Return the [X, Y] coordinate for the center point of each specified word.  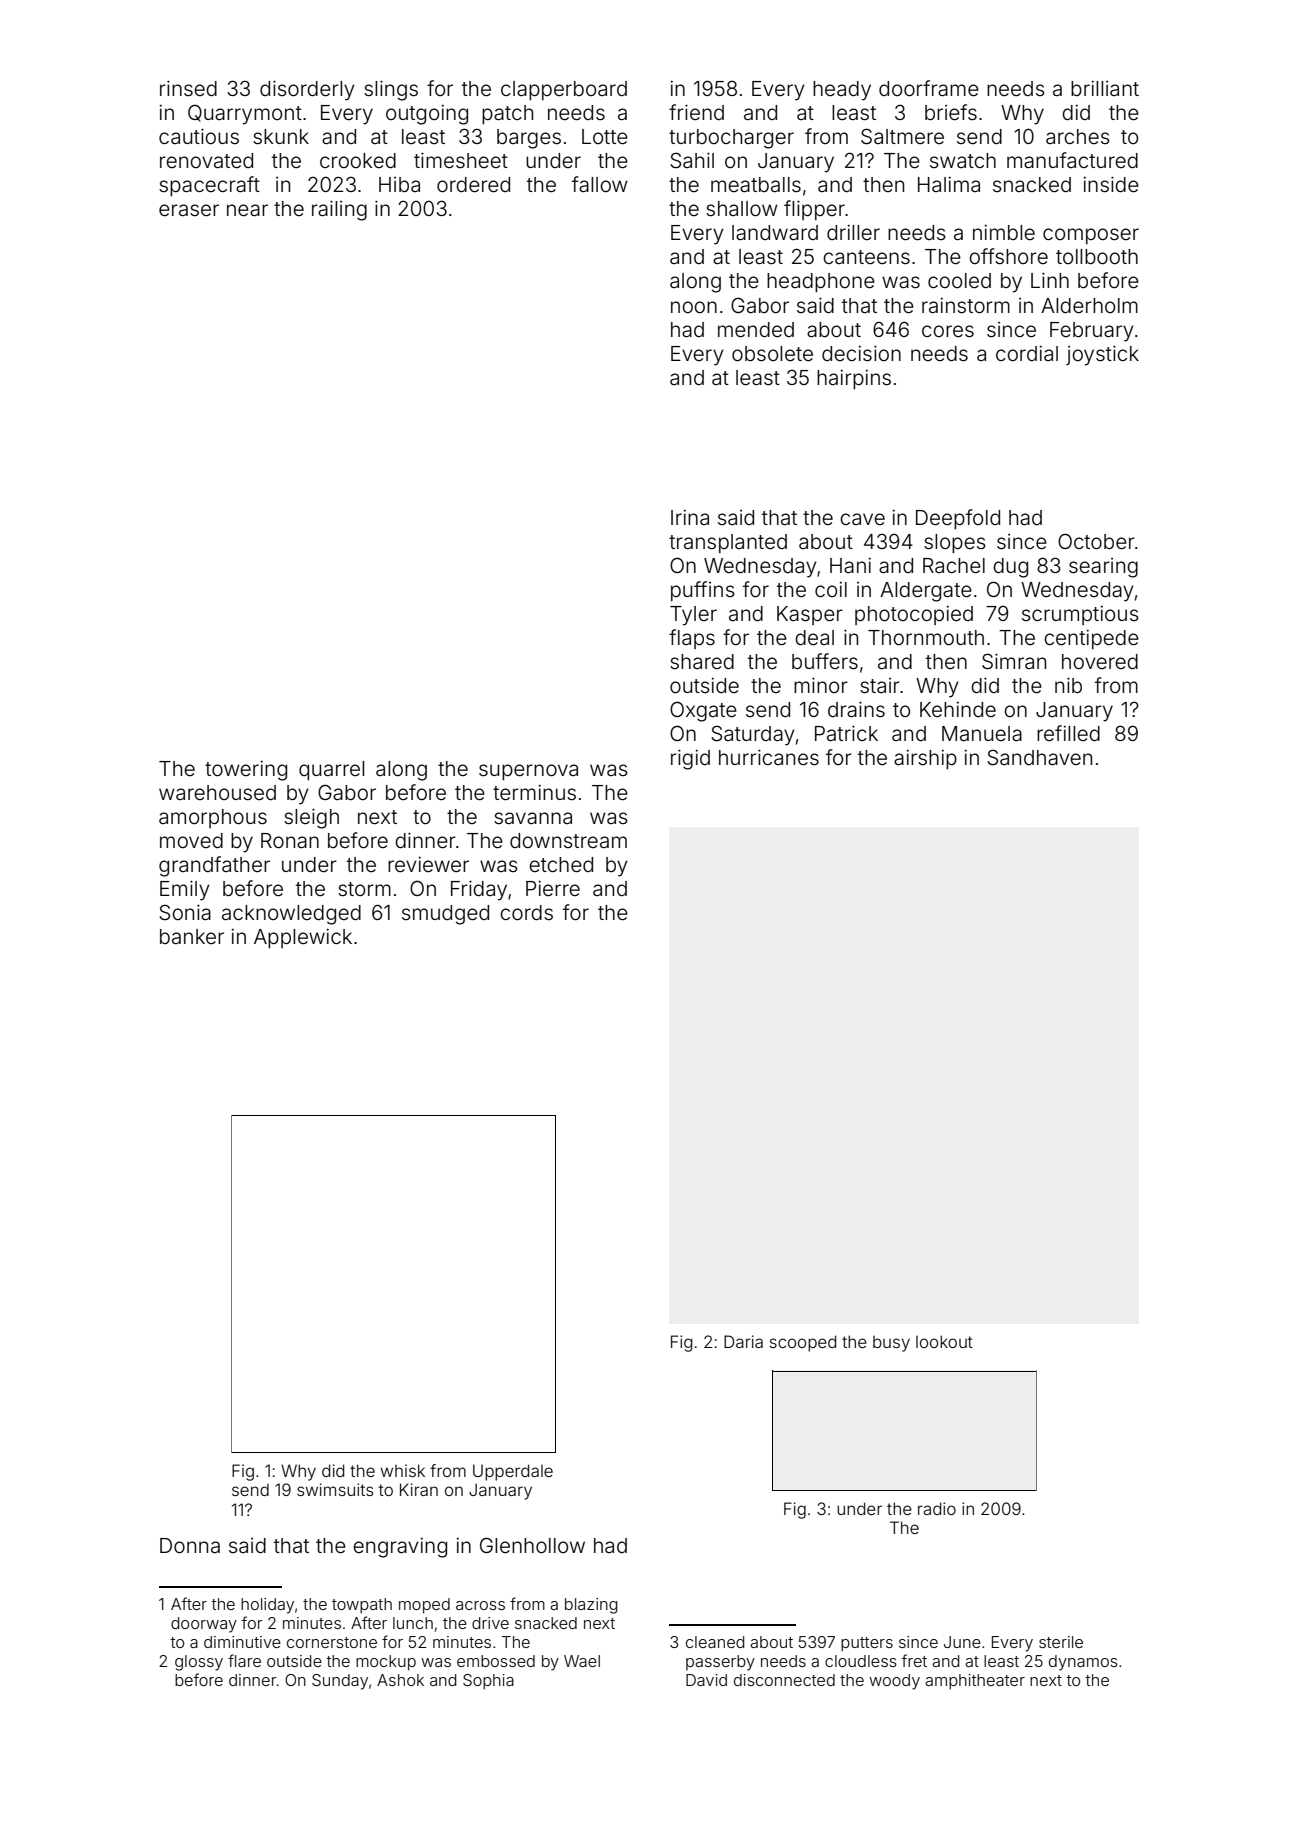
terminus [534, 793]
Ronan [290, 841]
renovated [206, 161]
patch [507, 114]
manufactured [1072, 160]
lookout [944, 1341]
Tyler [693, 616]
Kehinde [958, 710]
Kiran [419, 1489]
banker [192, 937]
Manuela [982, 733]
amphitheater [975, 1682]
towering [246, 771]
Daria [743, 1341]
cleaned [715, 1642]
